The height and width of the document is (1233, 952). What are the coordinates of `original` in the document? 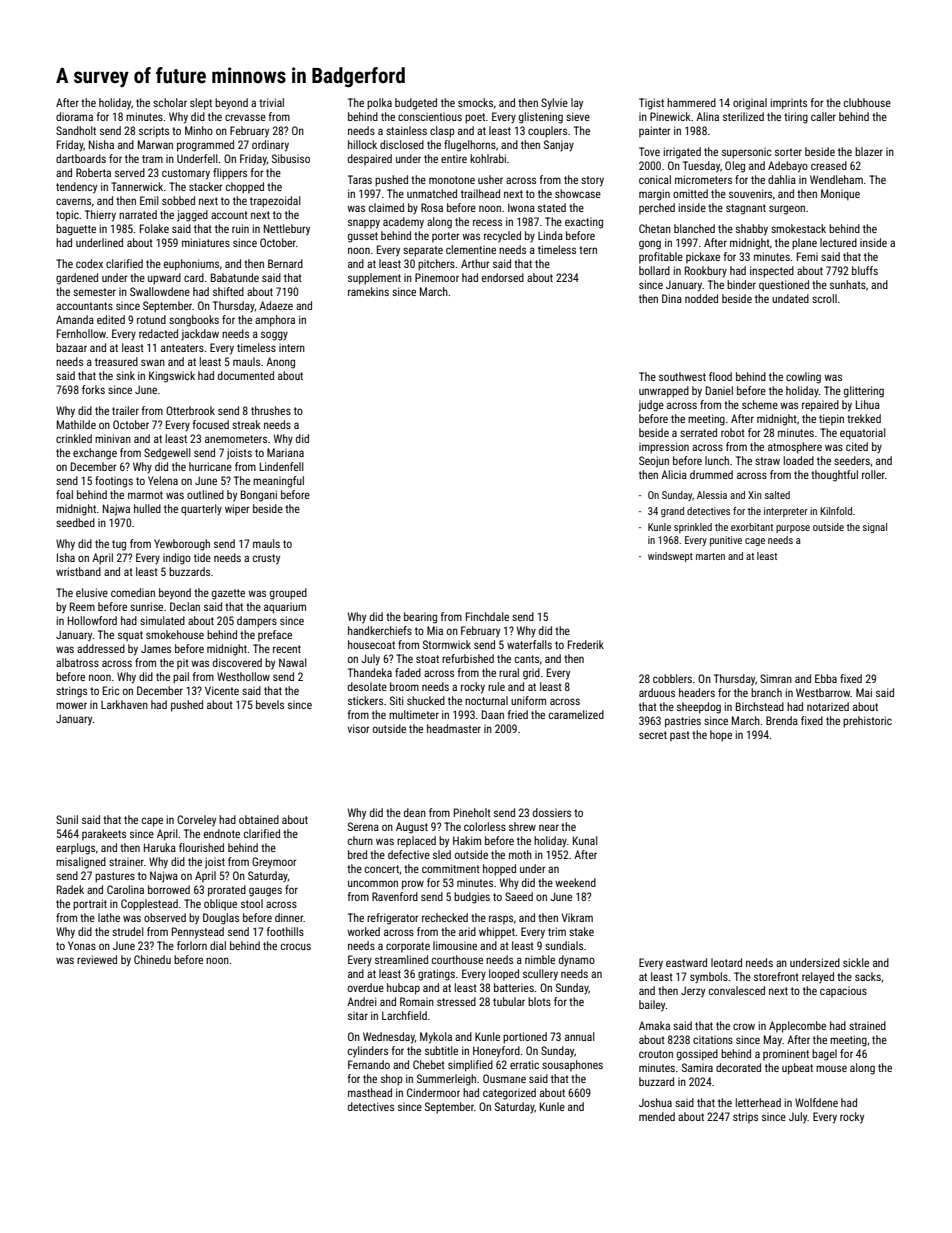 It's located at (750, 104).
